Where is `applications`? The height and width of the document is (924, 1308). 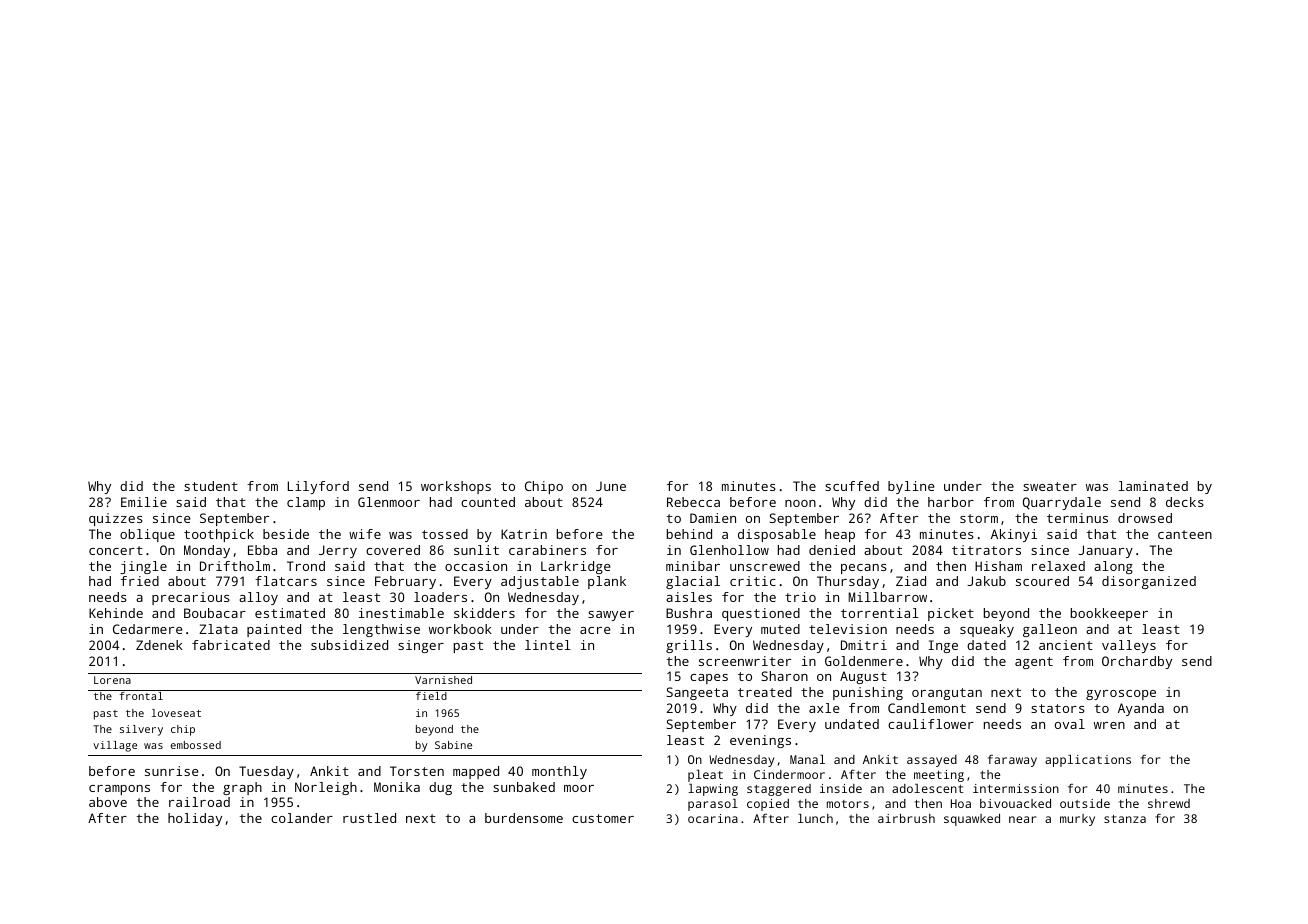 applications is located at coordinates (1088, 761).
